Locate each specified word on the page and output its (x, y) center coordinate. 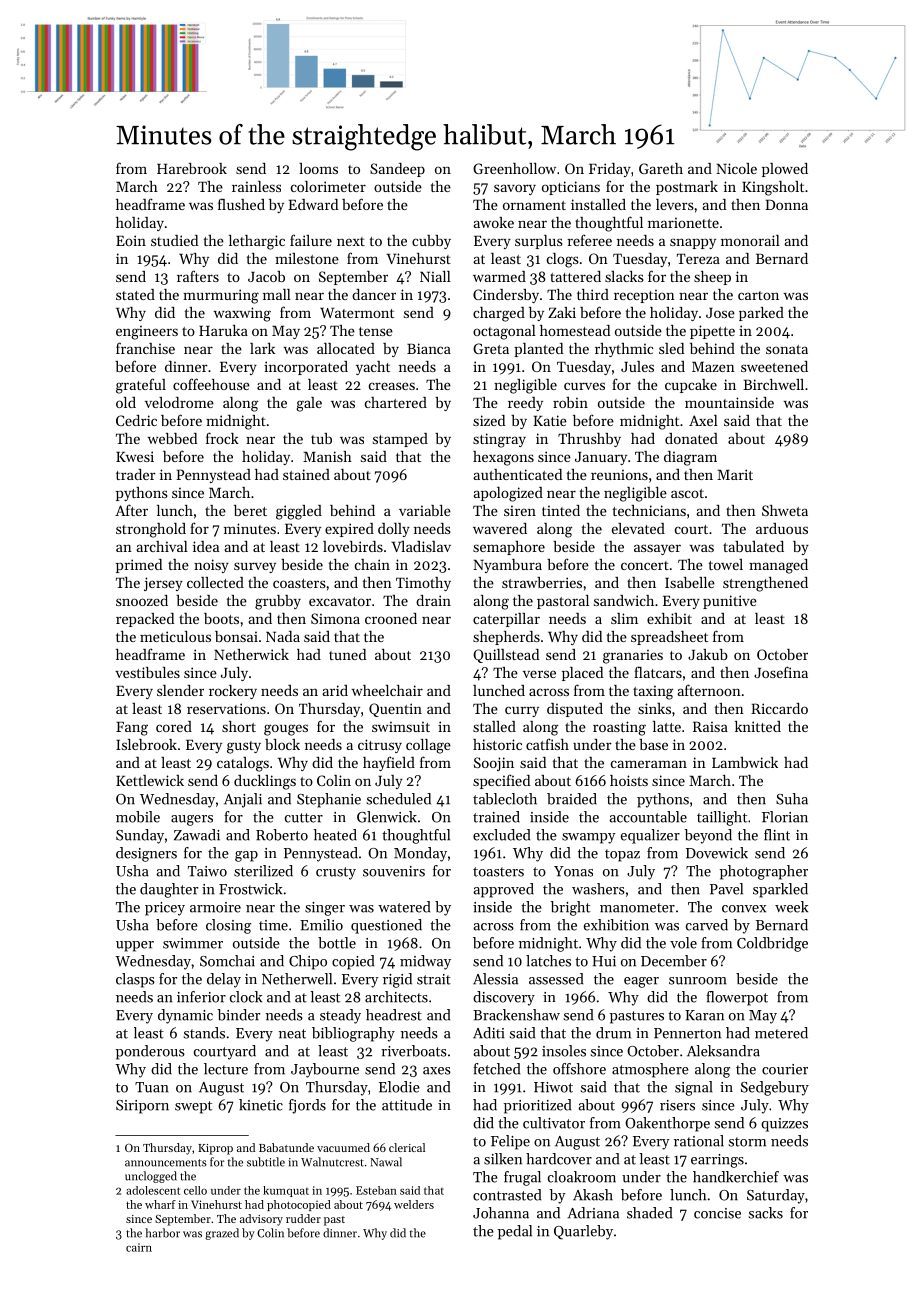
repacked (145, 620)
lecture (226, 1069)
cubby (431, 242)
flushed (241, 204)
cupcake (691, 386)
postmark (687, 188)
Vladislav (421, 546)
